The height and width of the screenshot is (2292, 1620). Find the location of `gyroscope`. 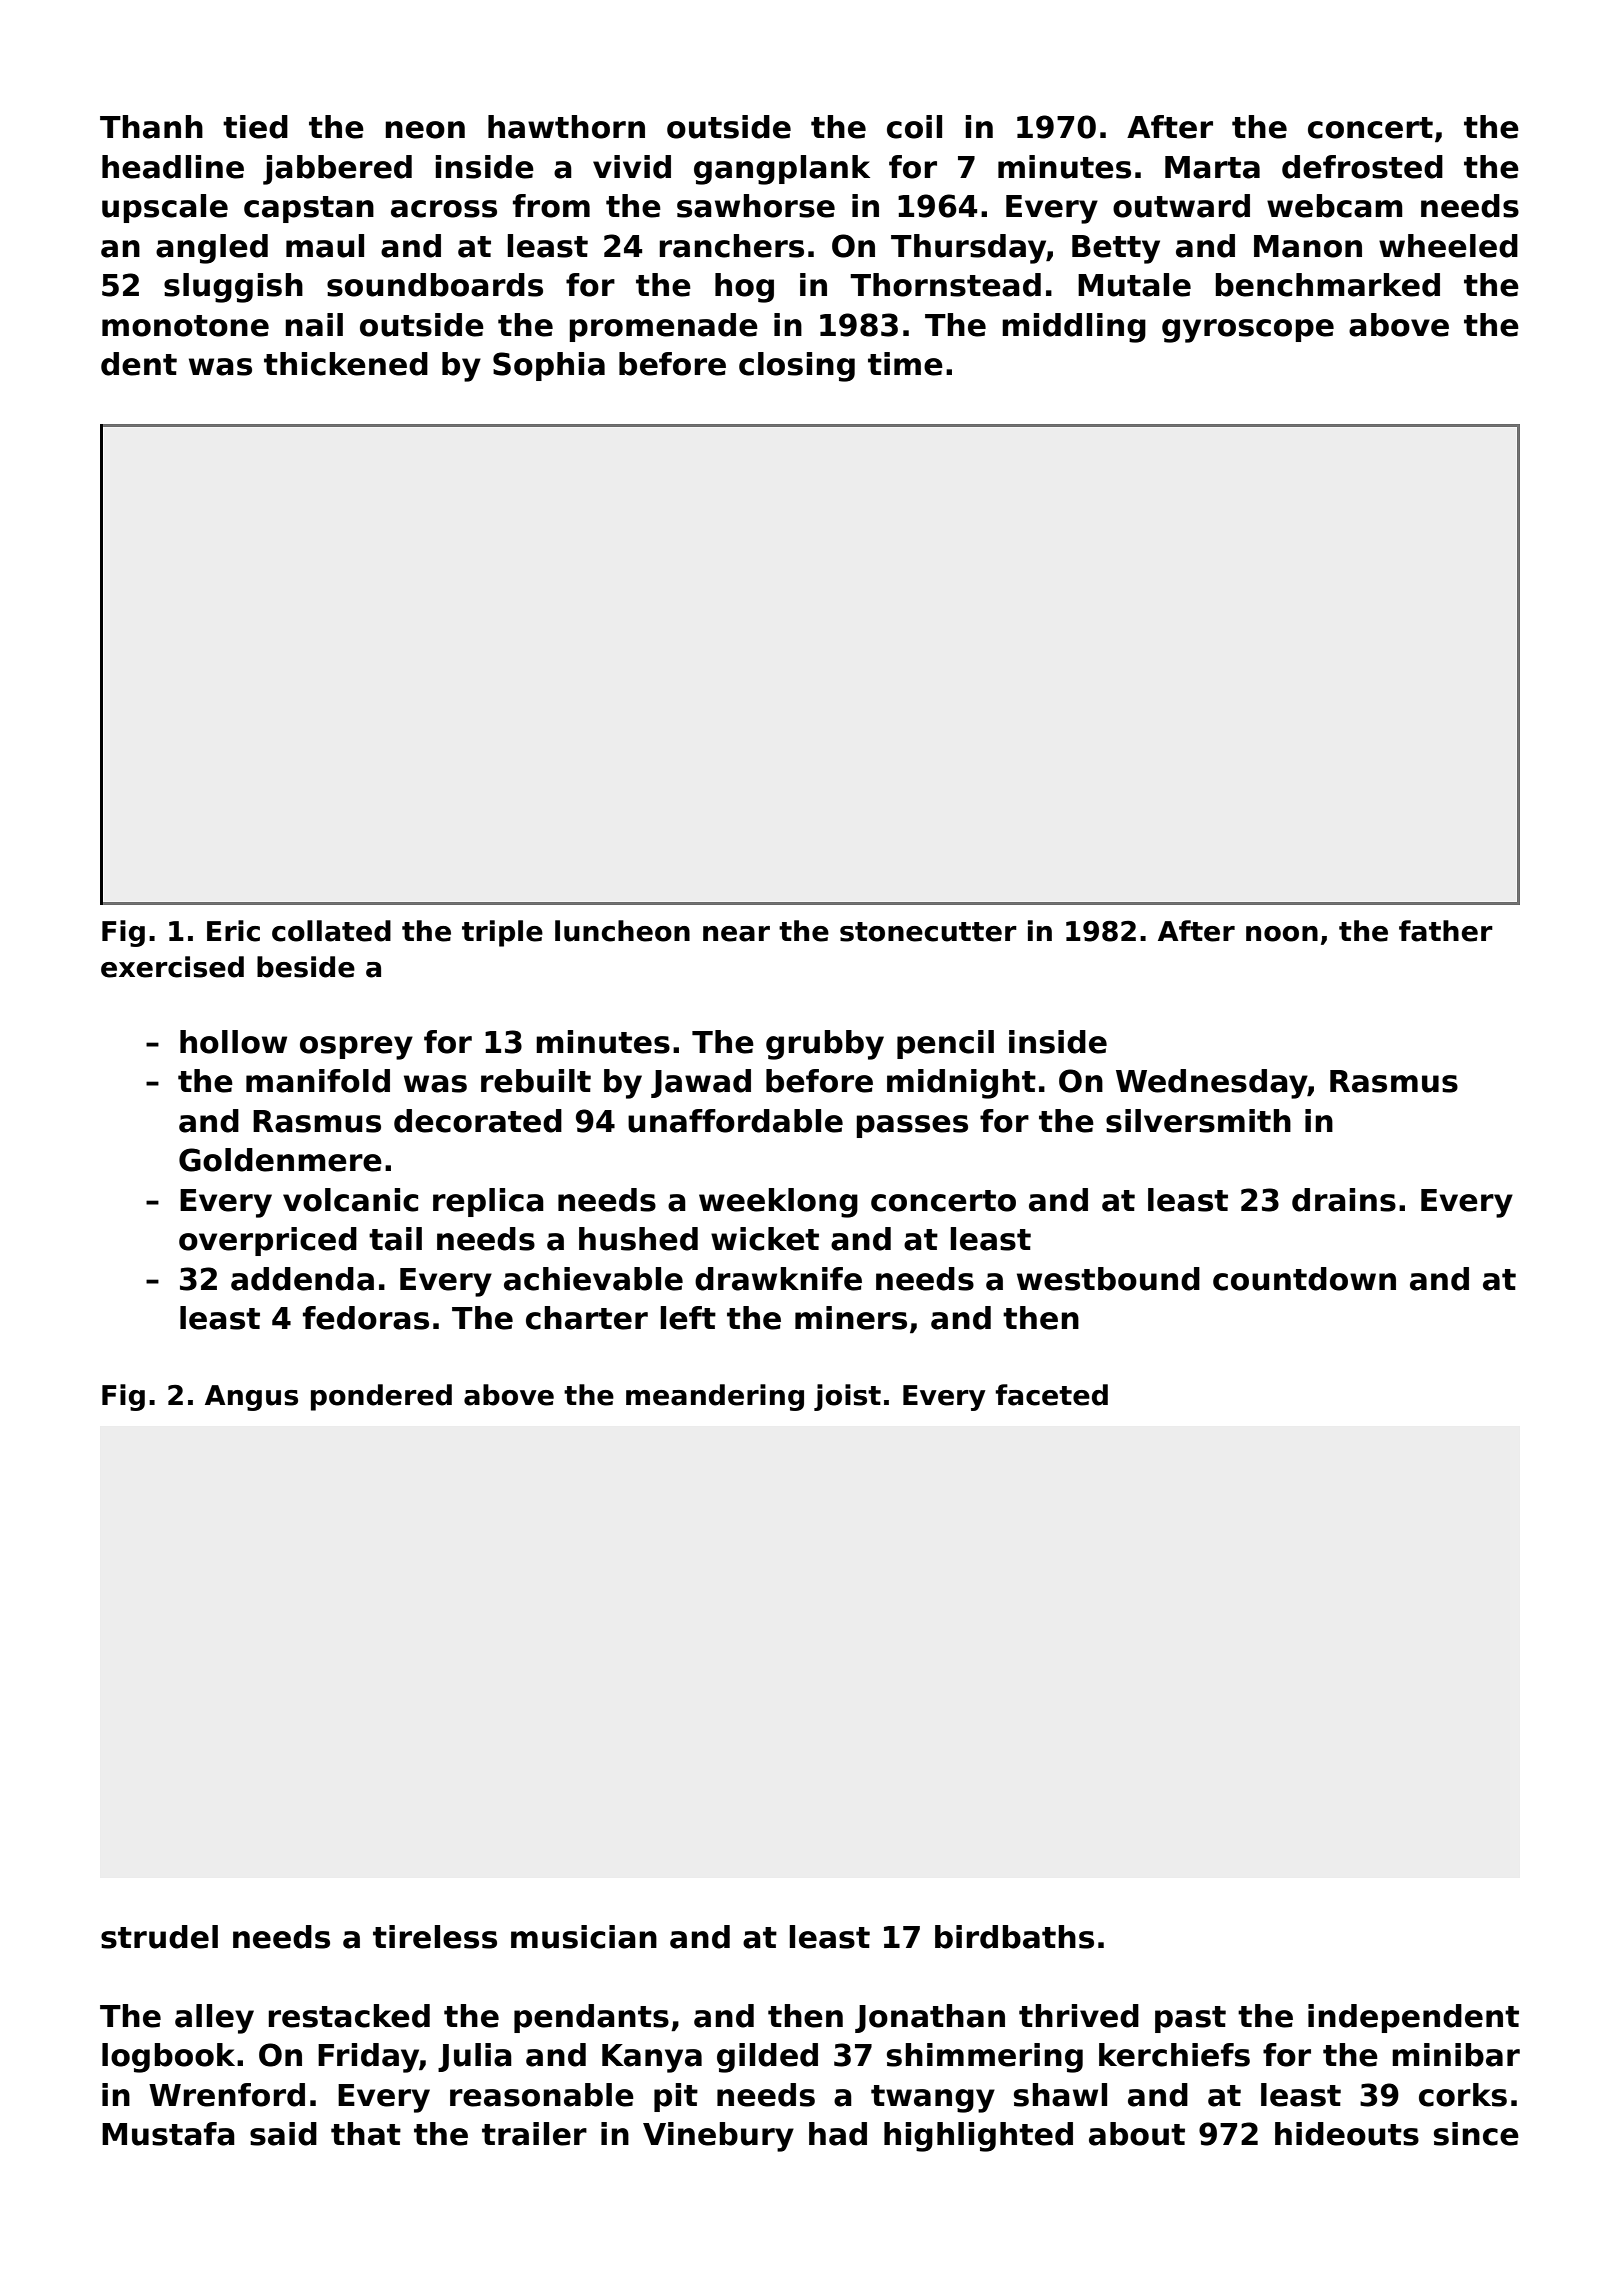

gyroscope is located at coordinates (1248, 331).
